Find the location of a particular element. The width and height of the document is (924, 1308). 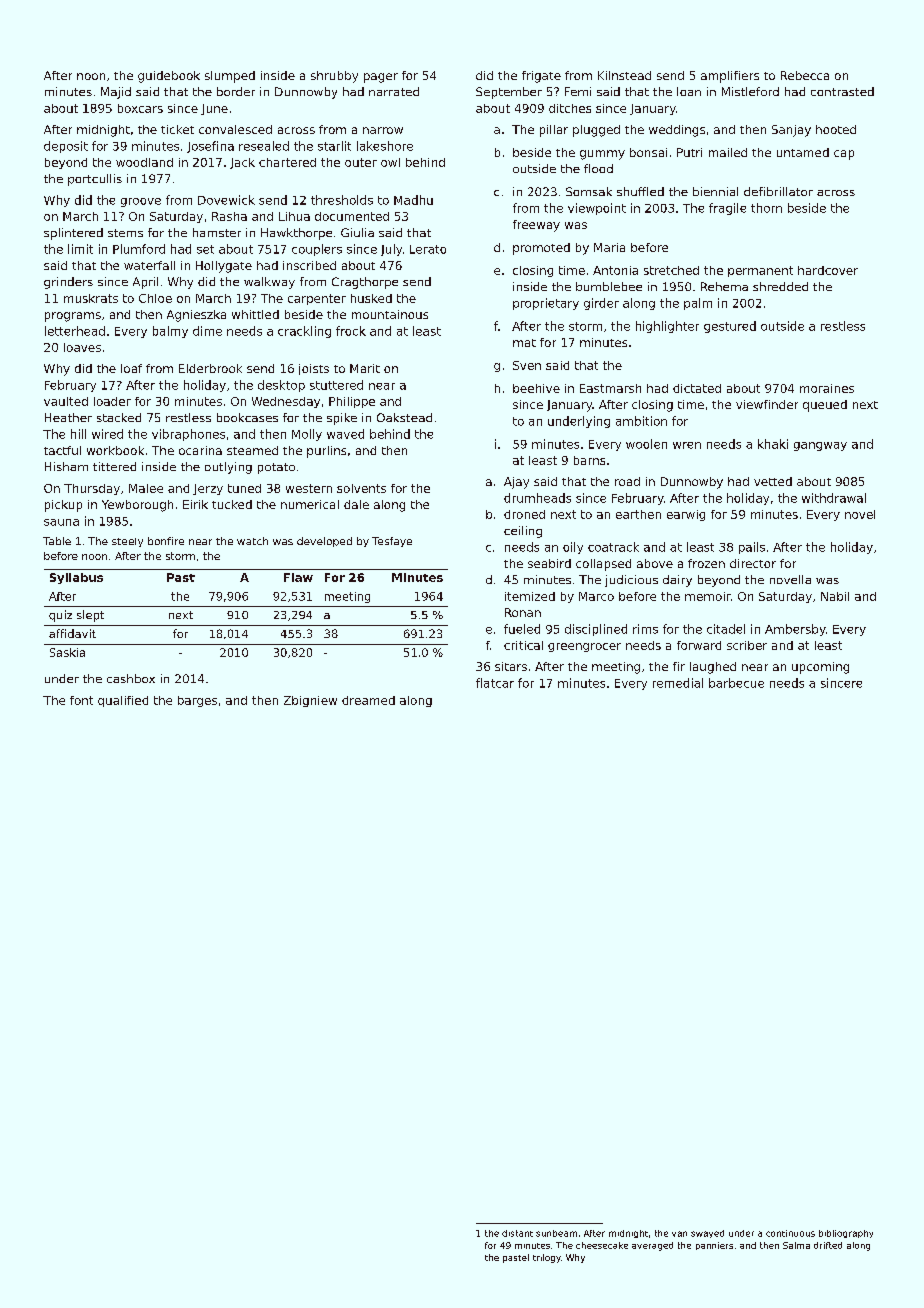

disciplined is located at coordinates (596, 630).
